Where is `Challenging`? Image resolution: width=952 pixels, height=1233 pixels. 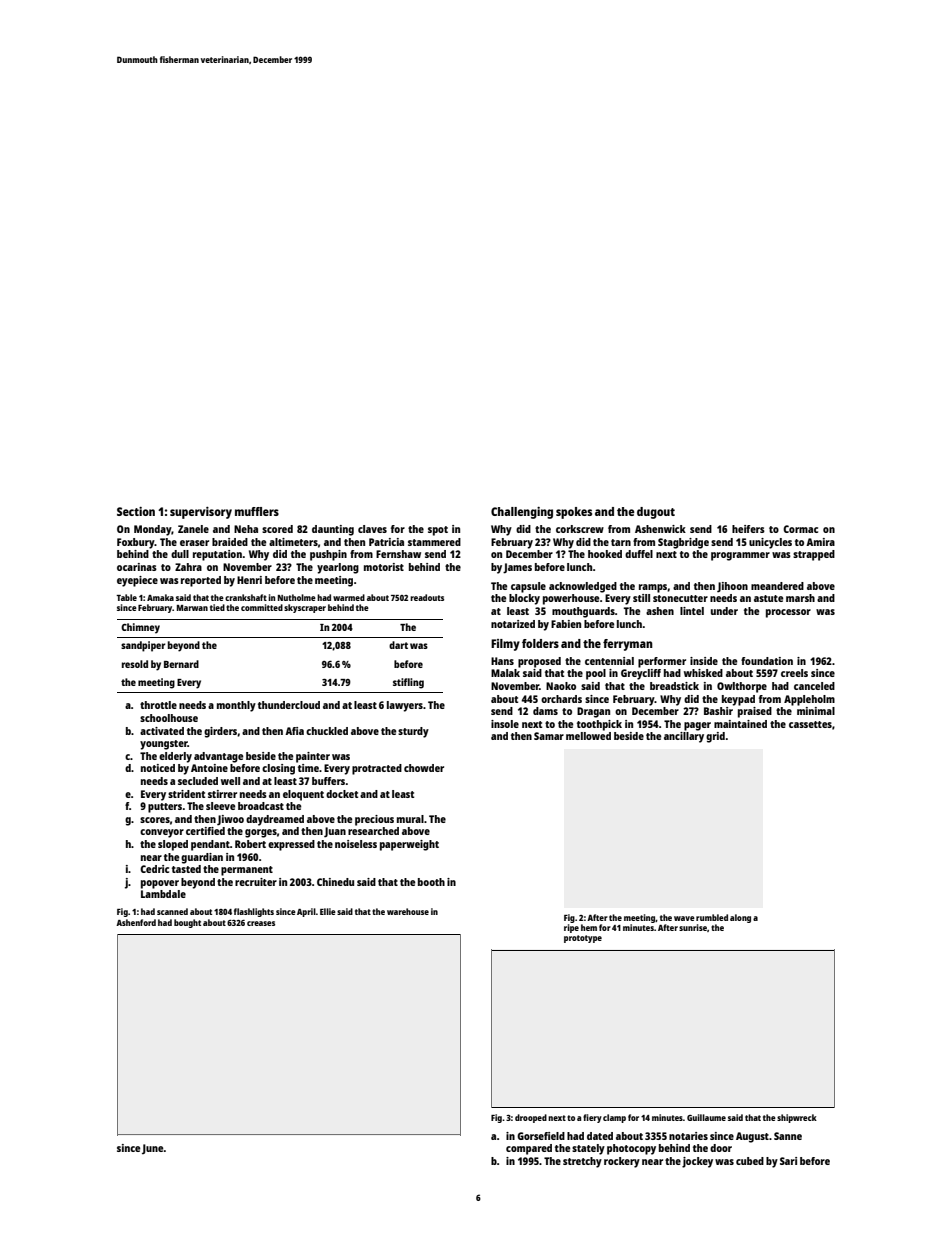
Challenging is located at coordinates (522, 513).
